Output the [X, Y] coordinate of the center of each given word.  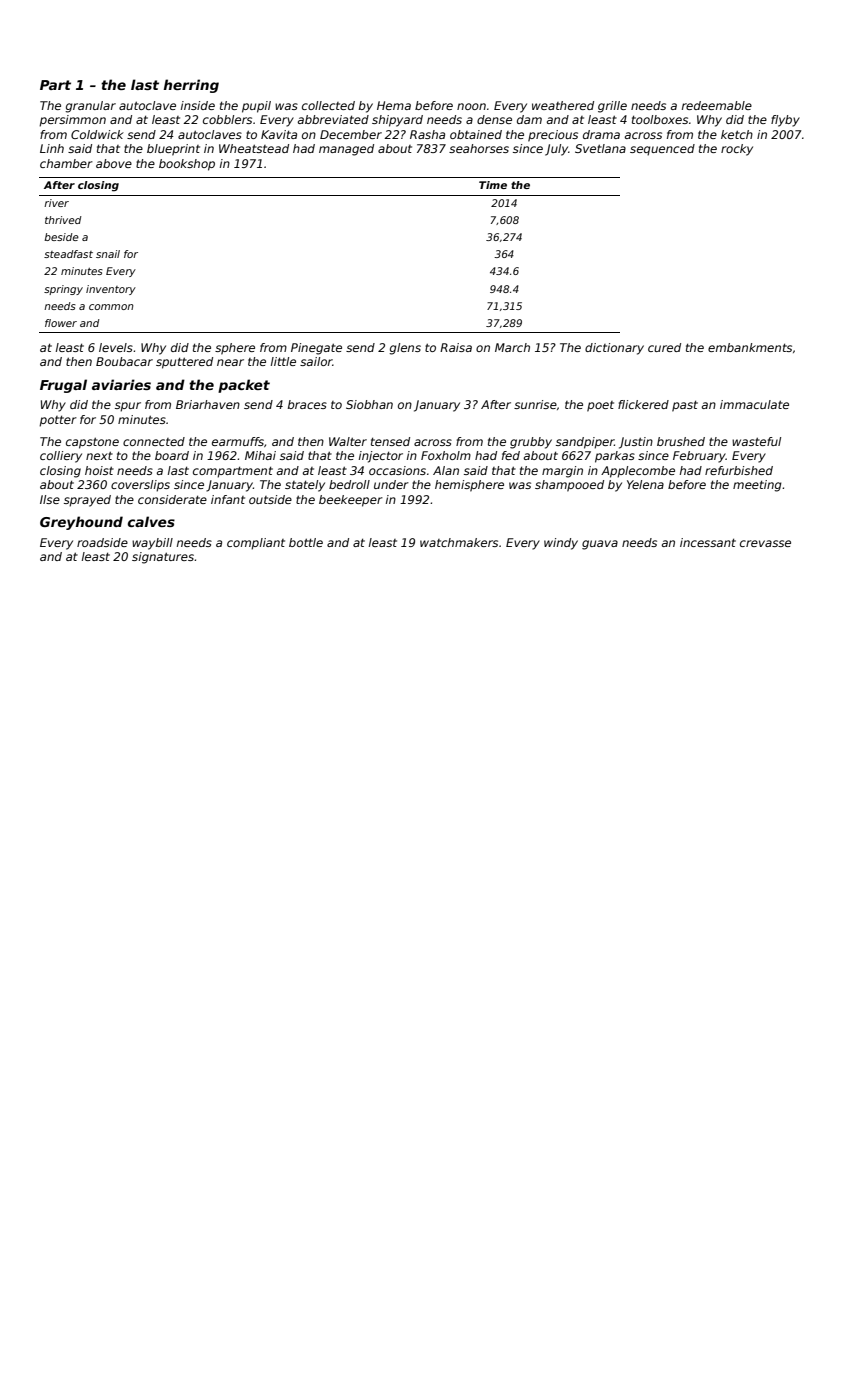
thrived [63, 220]
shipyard [397, 121]
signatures [163, 558]
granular [90, 107]
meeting [757, 486]
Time [493, 185]
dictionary [614, 349]
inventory [111, 290]
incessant [708, 542]
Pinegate [316, 349]
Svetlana [600, 148]
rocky [737, 150]
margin [562, 472]
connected [154, 441]
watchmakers [459, 542]
